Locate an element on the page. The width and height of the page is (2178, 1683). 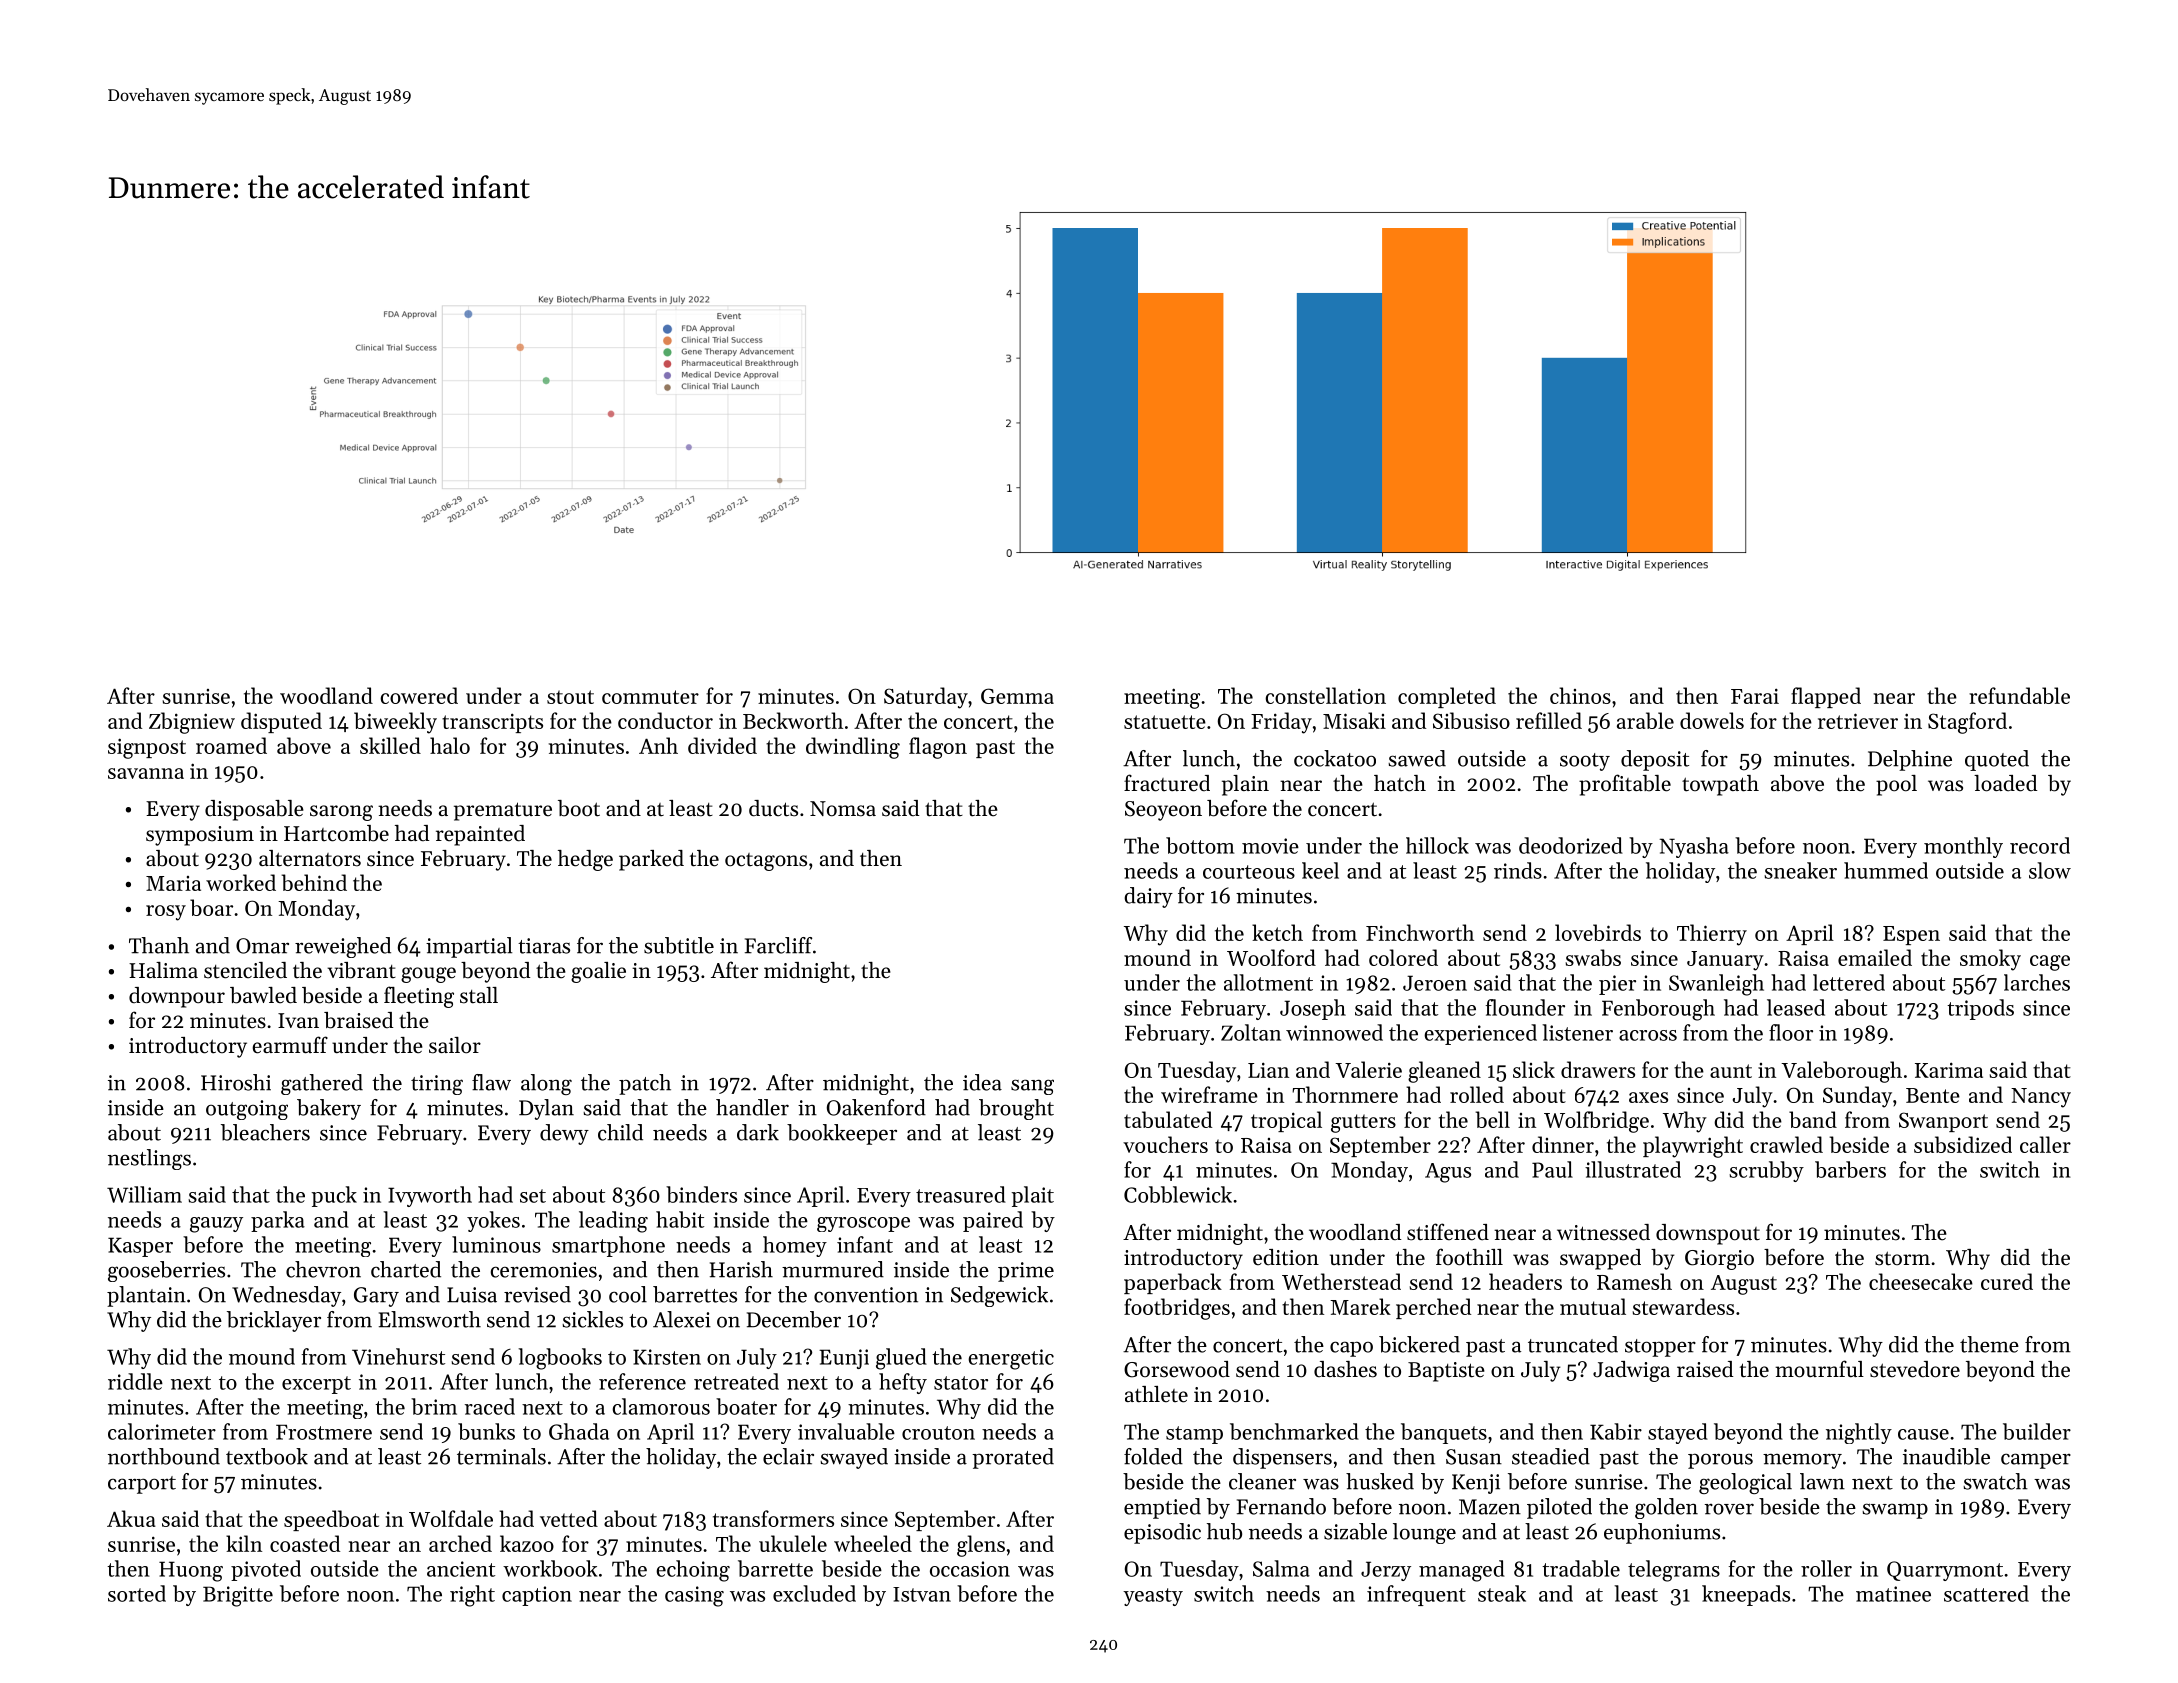
Huong is located at coordinates (191, 1571).
